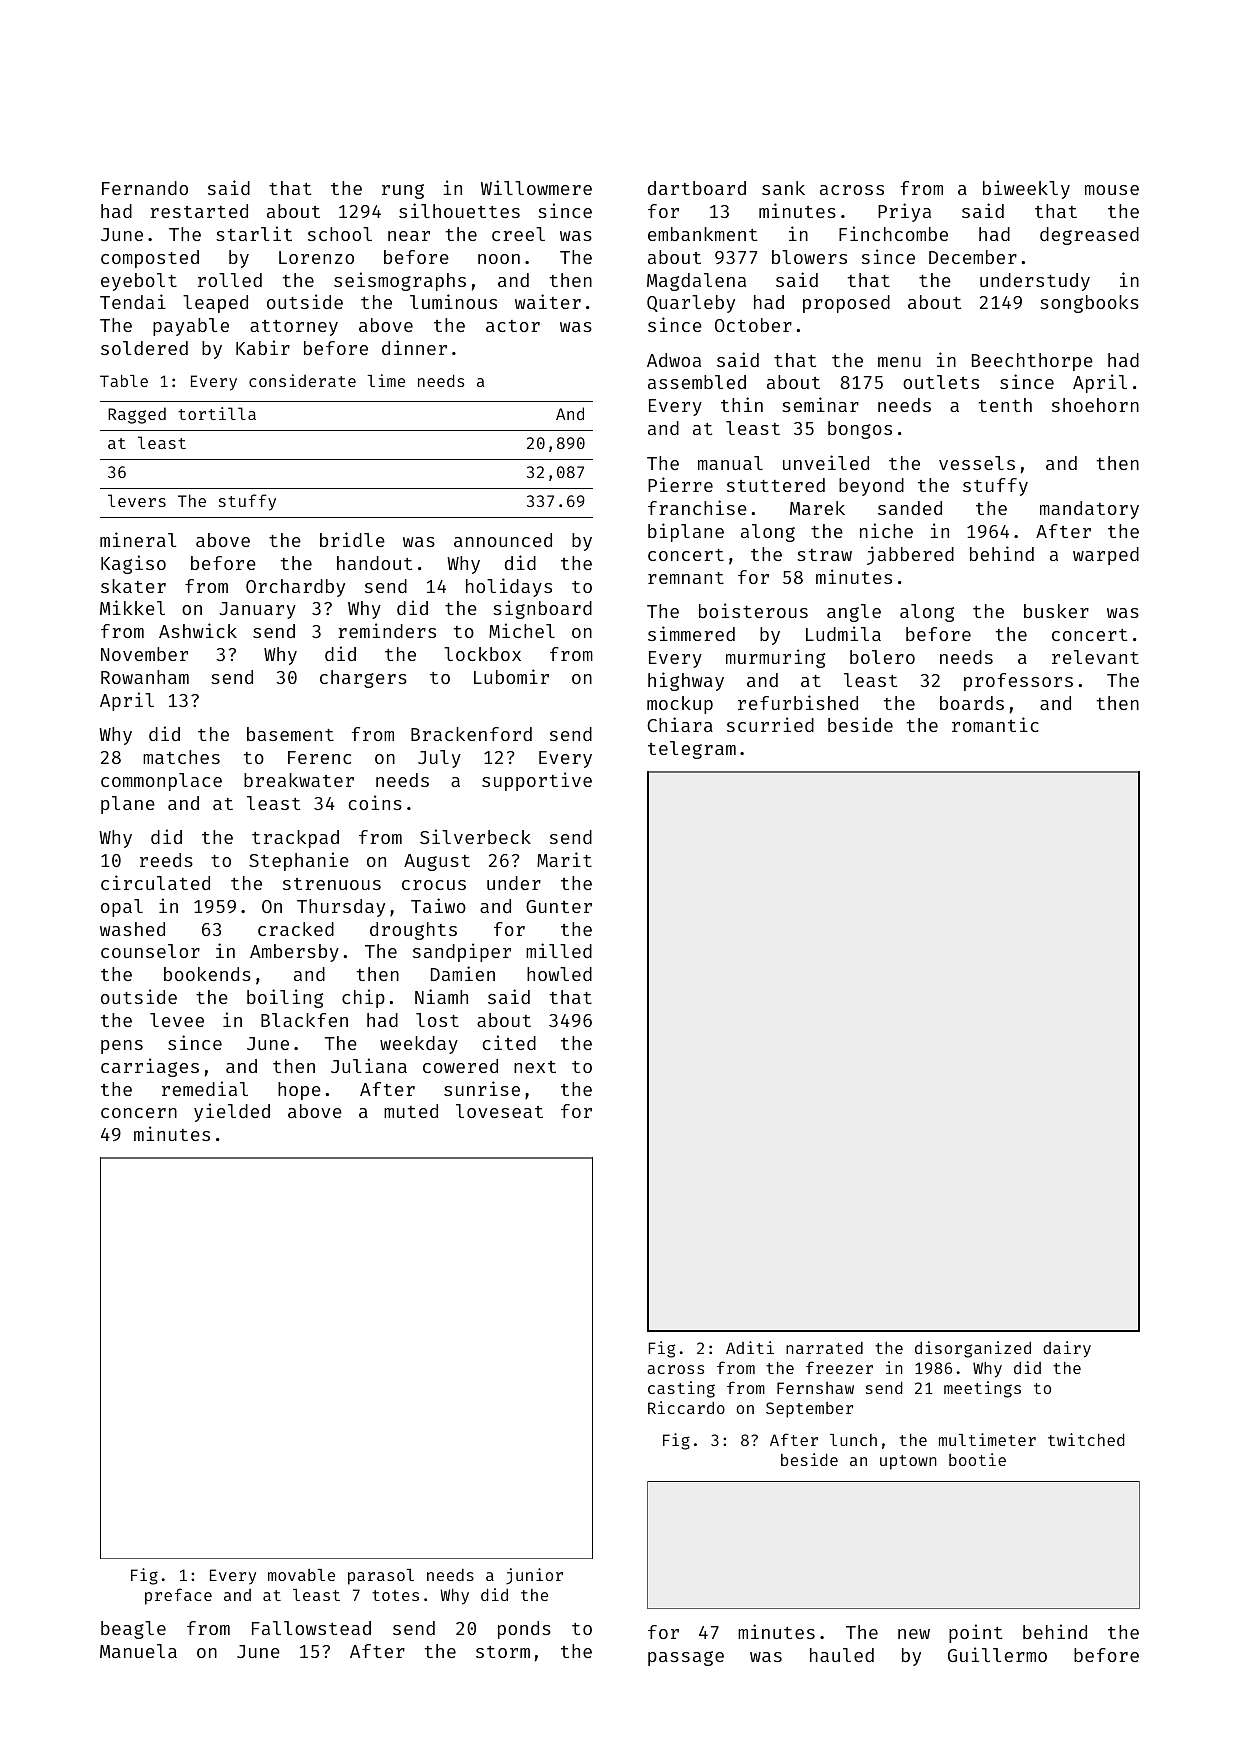 The height and width of the screenshot is (1753, 1240). What do you see at coordinates (995, 724) in the screenshot?
I see `romantic` at bounding box center [995, 724].
